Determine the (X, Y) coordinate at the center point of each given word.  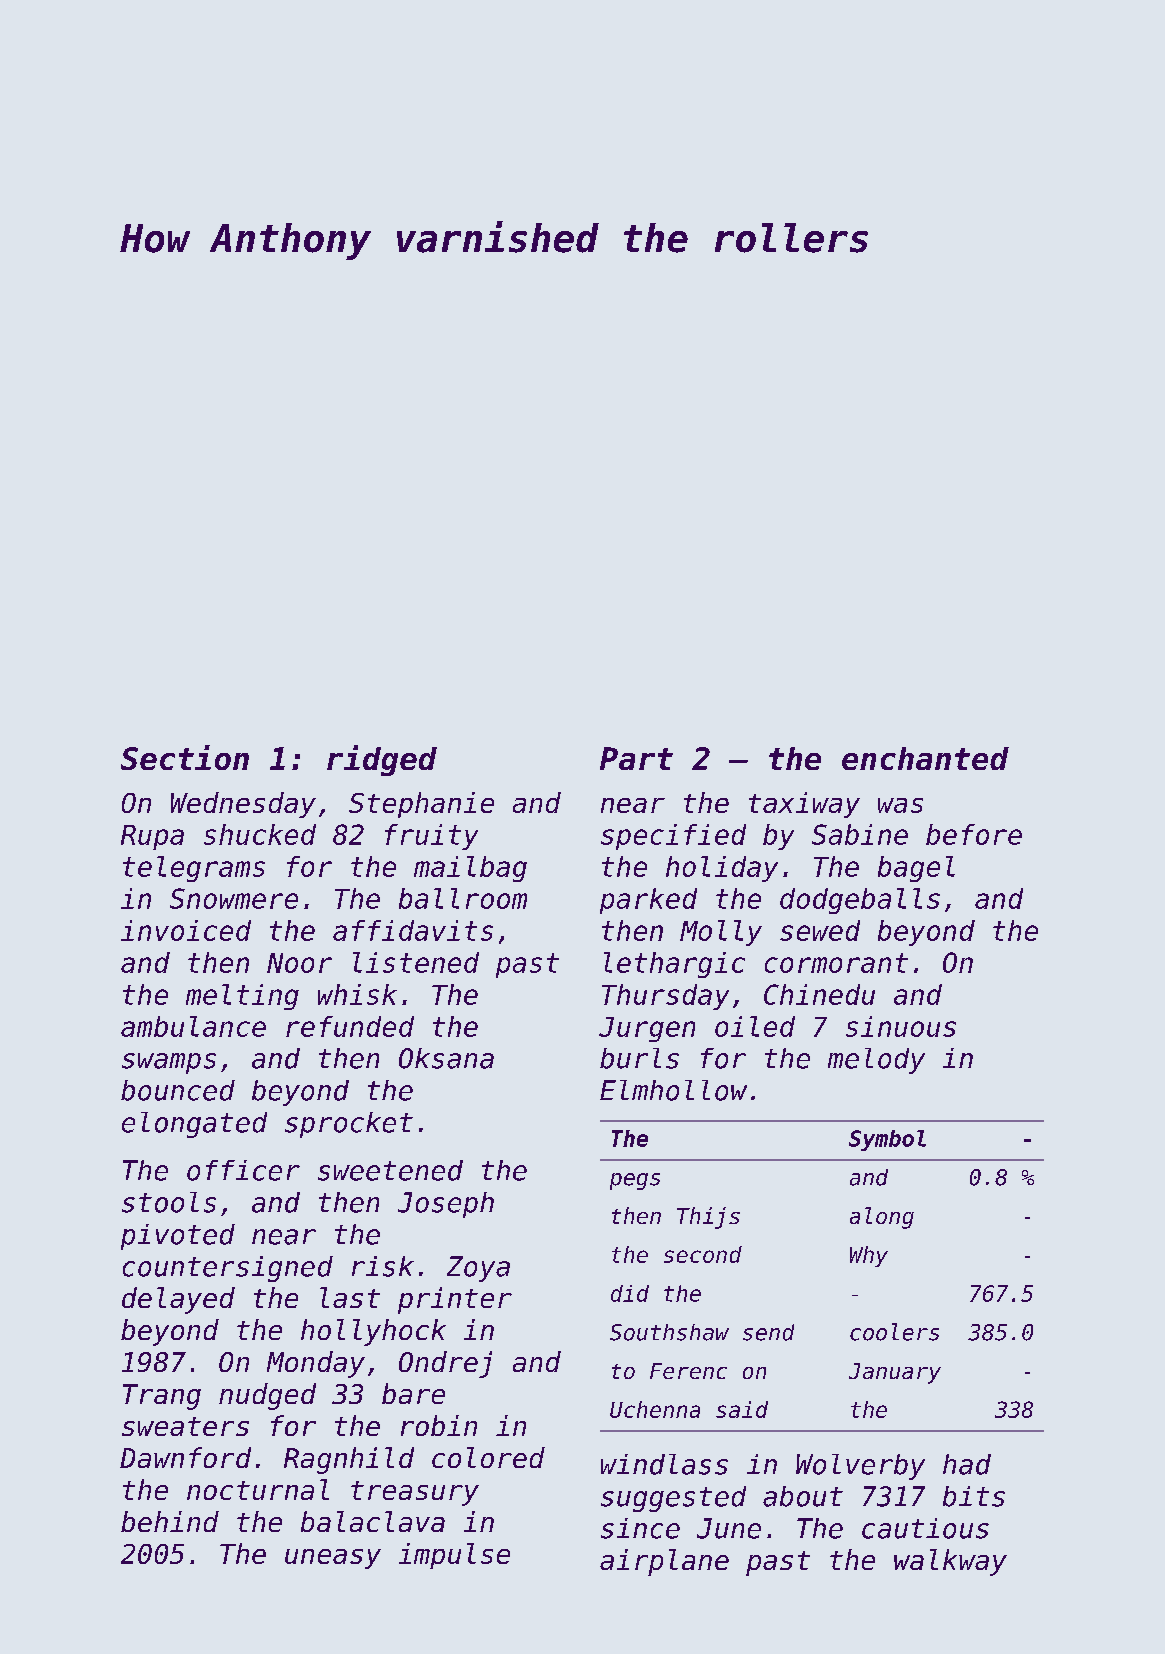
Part (636, 758)
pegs (635, 1181)
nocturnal (258, 1489)
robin (439, 1425)
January (895, 1373)
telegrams (194, 869)
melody (876, 1061)
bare (413, 1393)
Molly (721, 933)
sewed (820, 930)
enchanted (925, 758)
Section (185, 757)
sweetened (390, 1170)
